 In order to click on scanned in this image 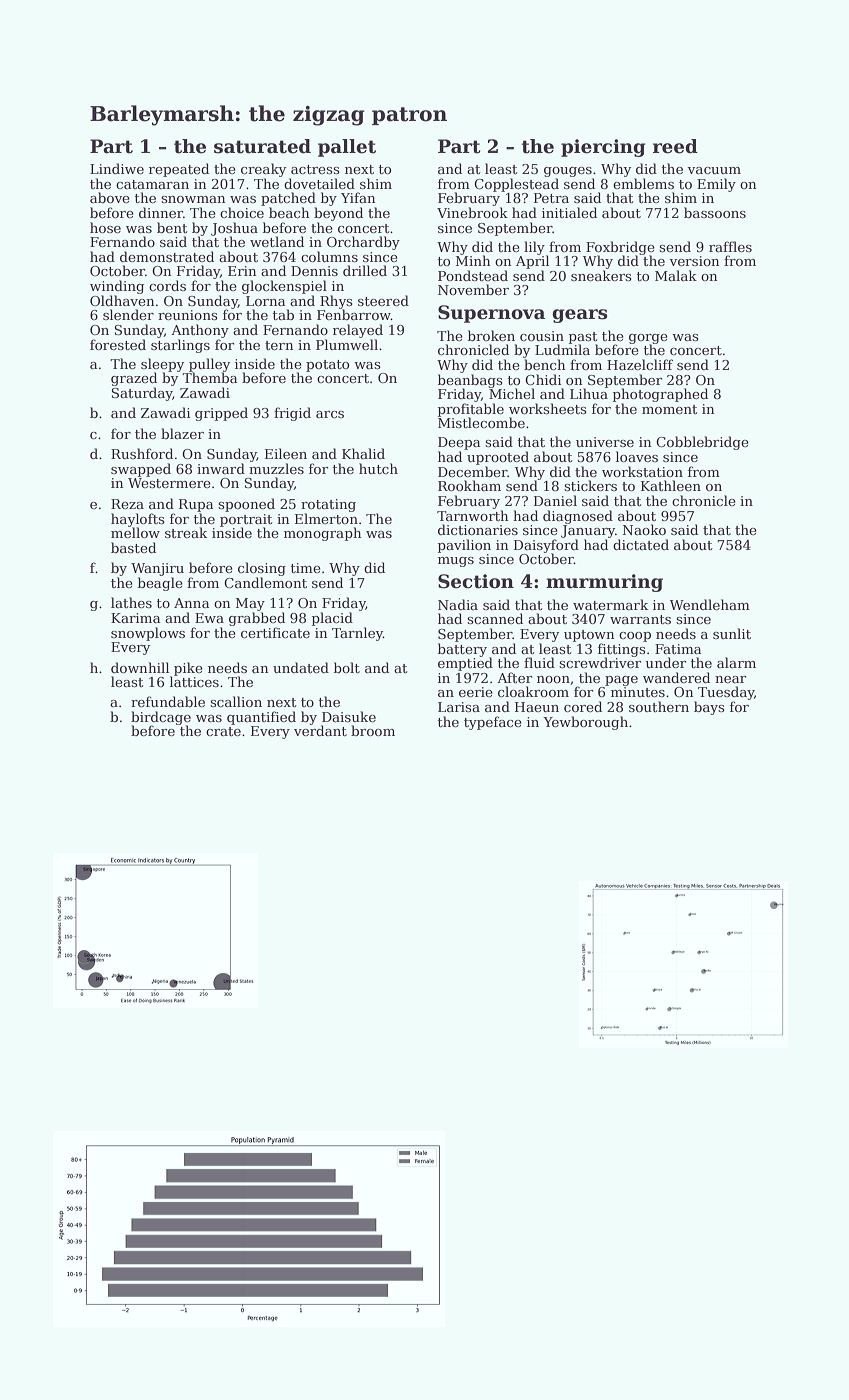, I will do `click(495, 618)`.
